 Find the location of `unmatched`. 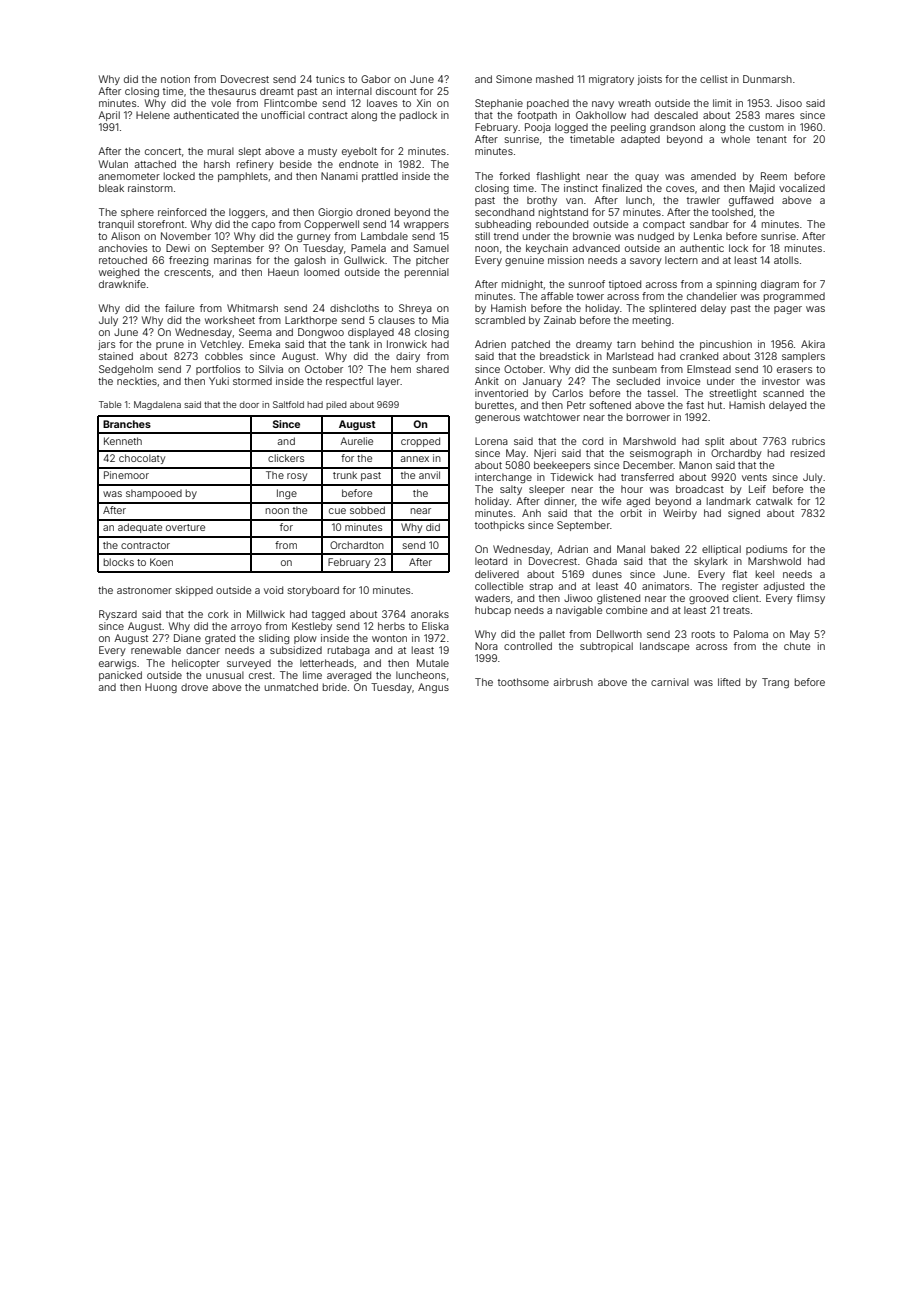

unmatched is located at coordinates (291, 687).
